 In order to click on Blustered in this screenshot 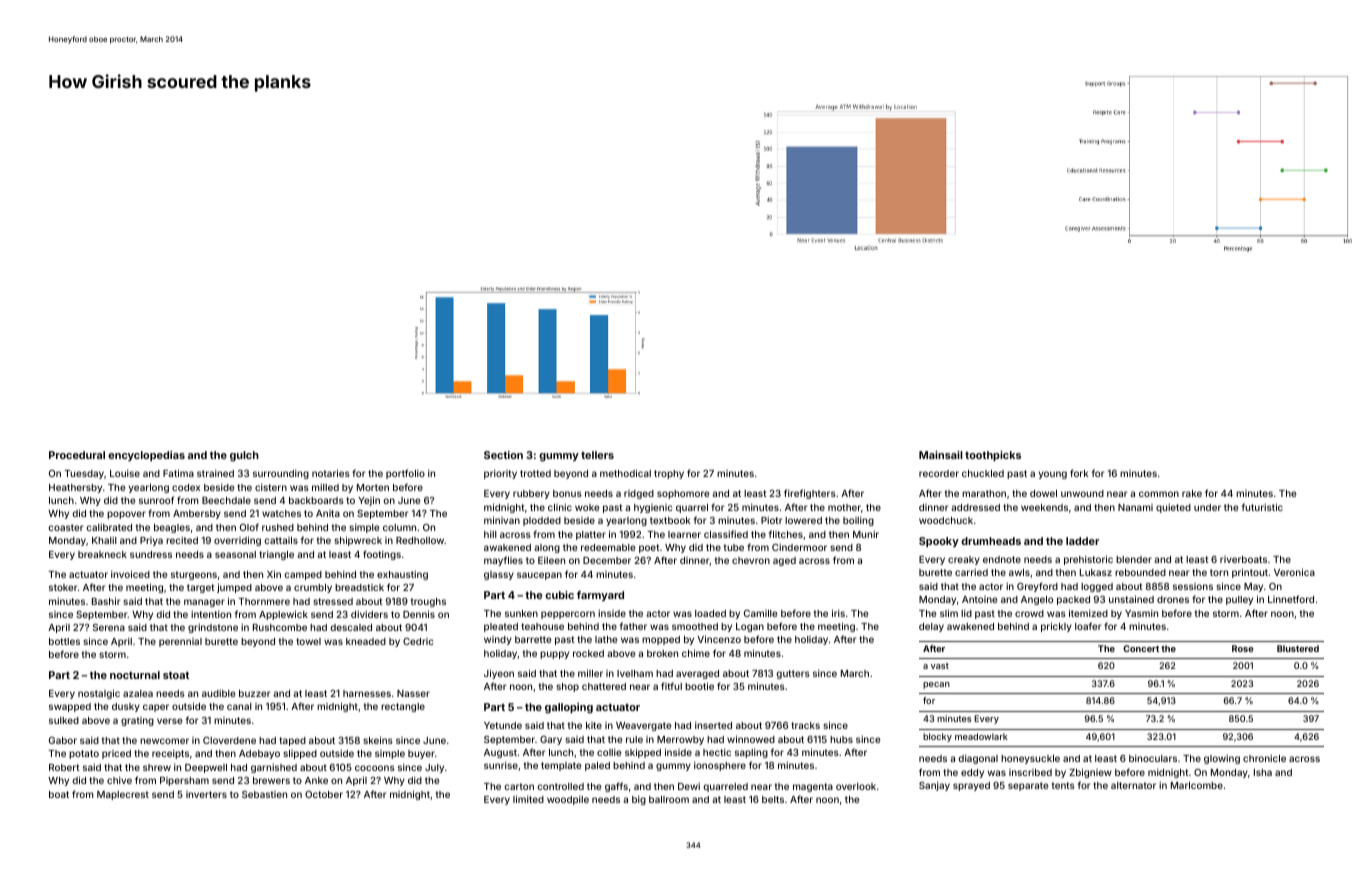, I will do `click(1298, 648)`.
